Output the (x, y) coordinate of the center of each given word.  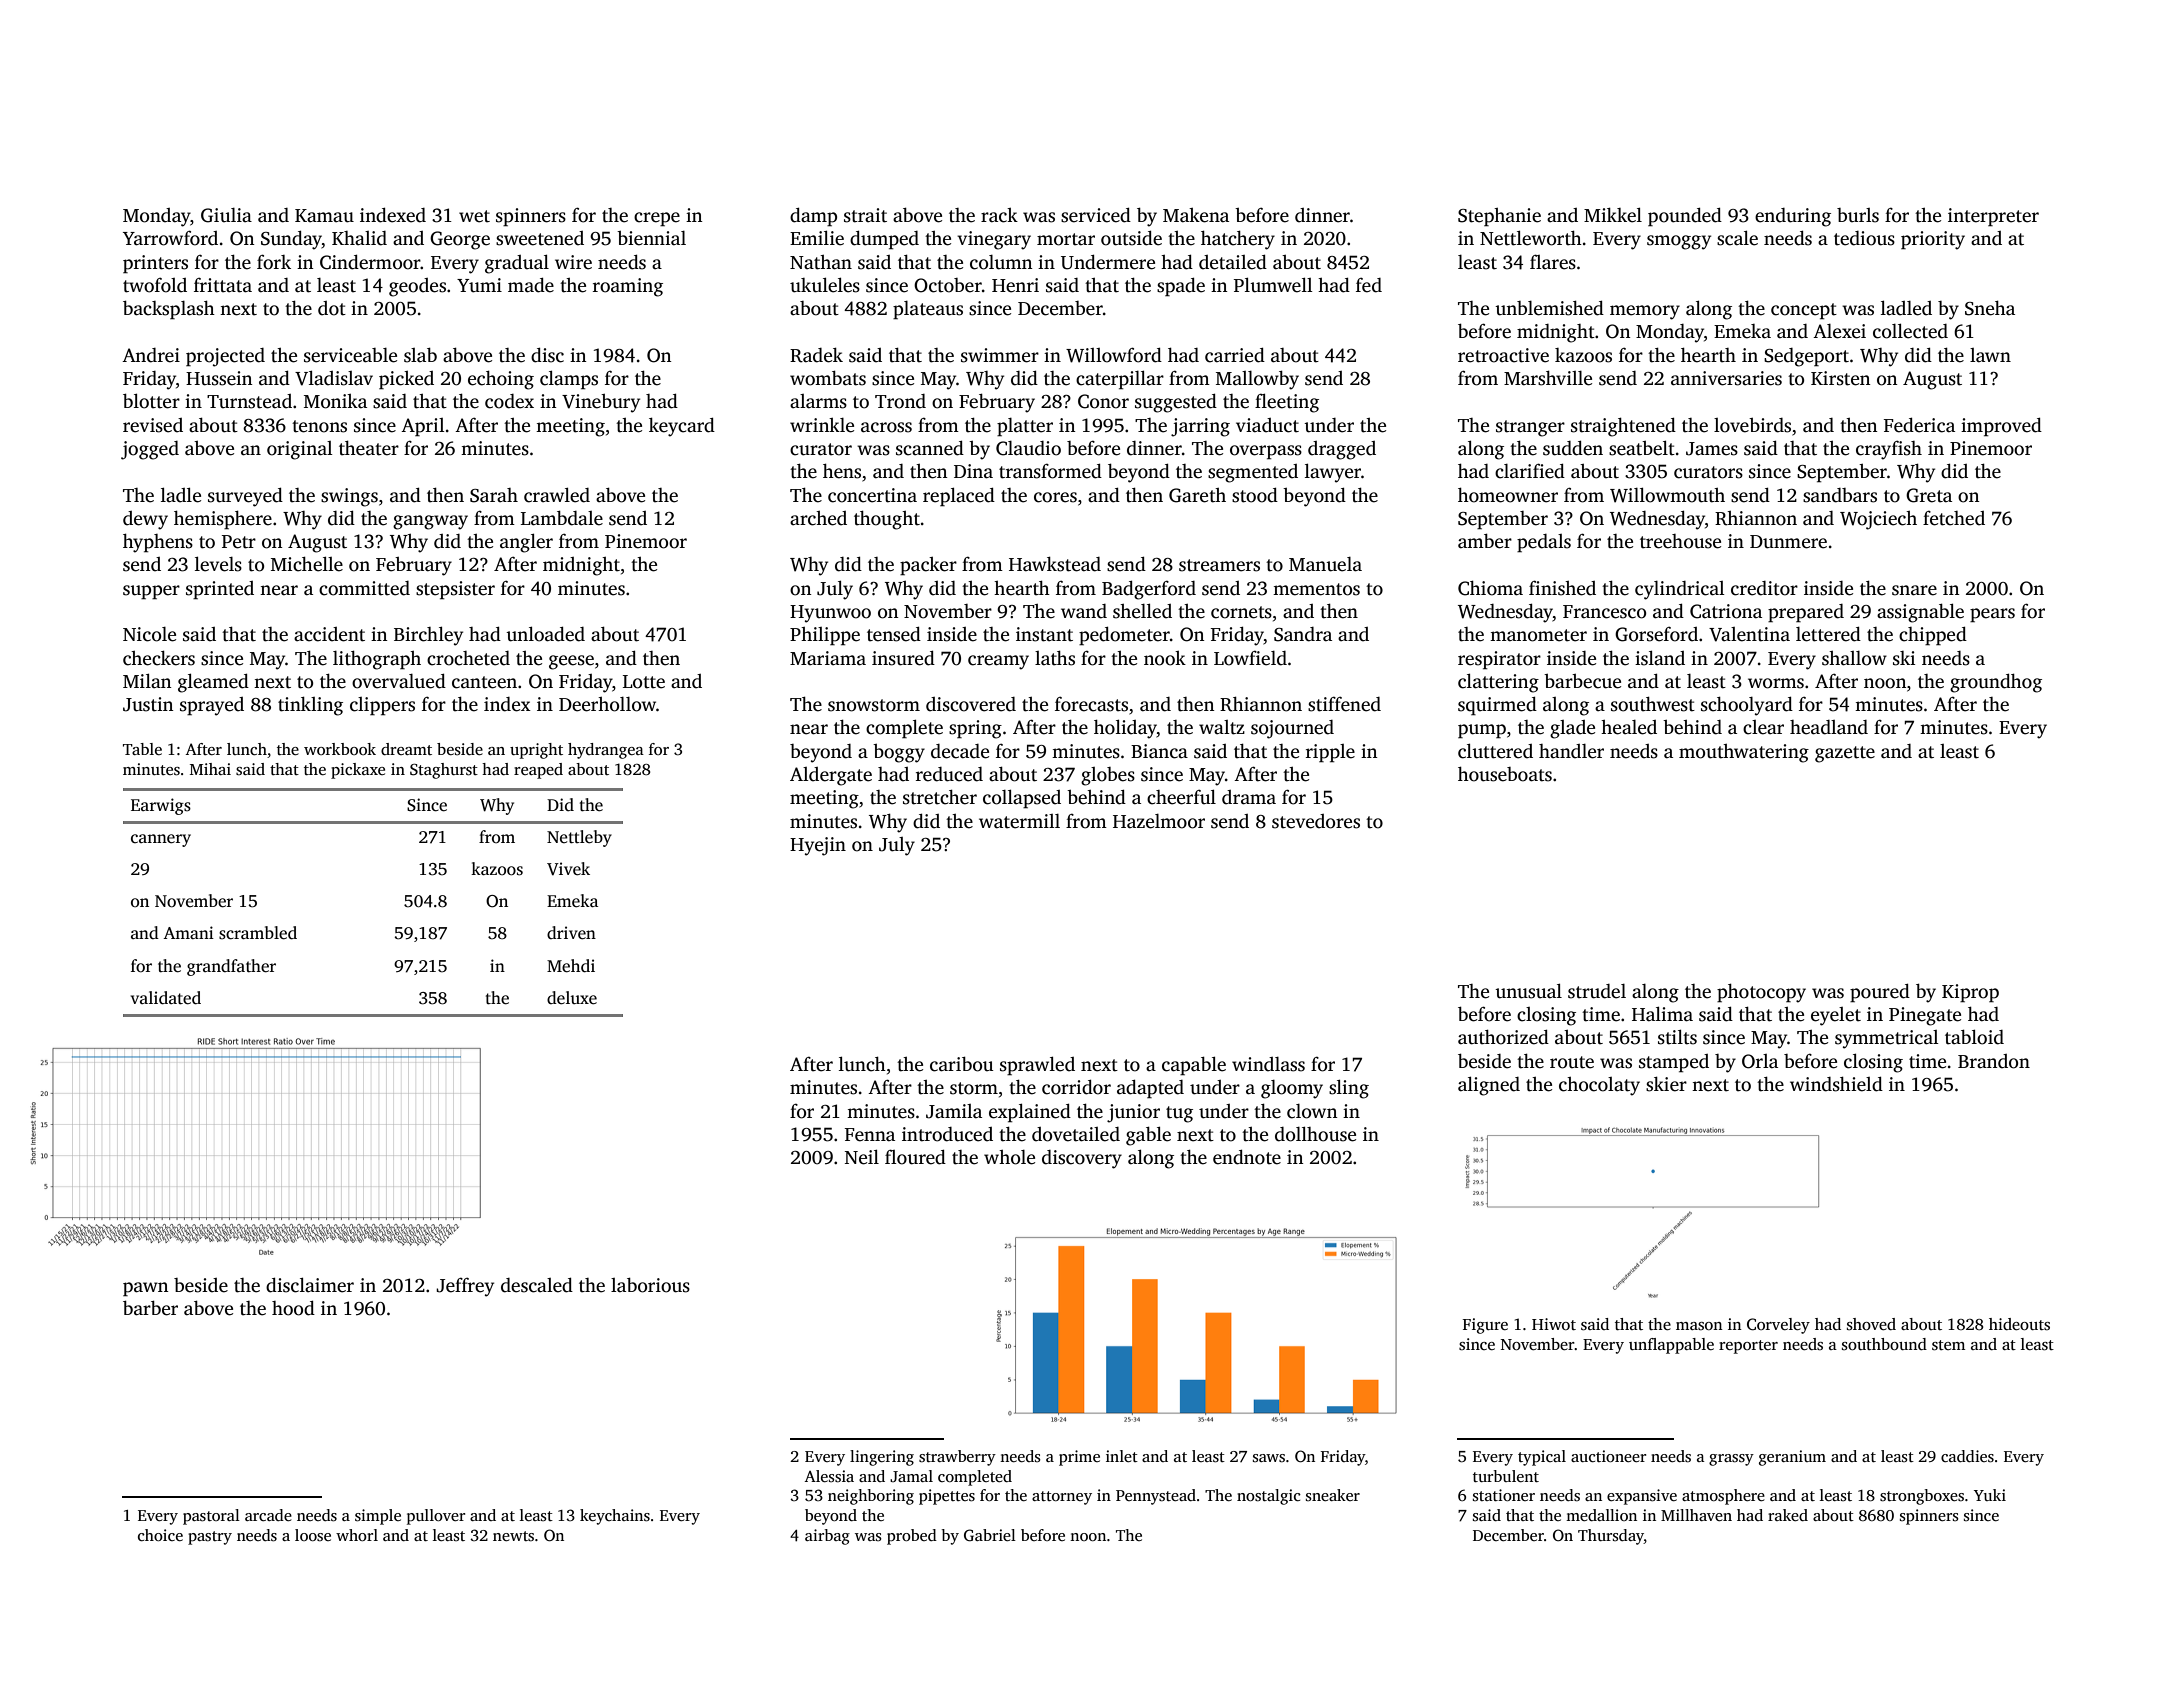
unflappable (1671, 1346)
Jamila (954, 1111)
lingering (882, 1458)
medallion (1601, 1515)
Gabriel (990, 1535)
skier (1666, 1084)
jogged (150, 450)
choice (160, 1535)
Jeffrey (465, 1287)
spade (1181, 287)
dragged (1342, 450)
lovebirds (1752, 425)
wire (573, 262)
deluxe (572, 998)
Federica (1919, 425)
